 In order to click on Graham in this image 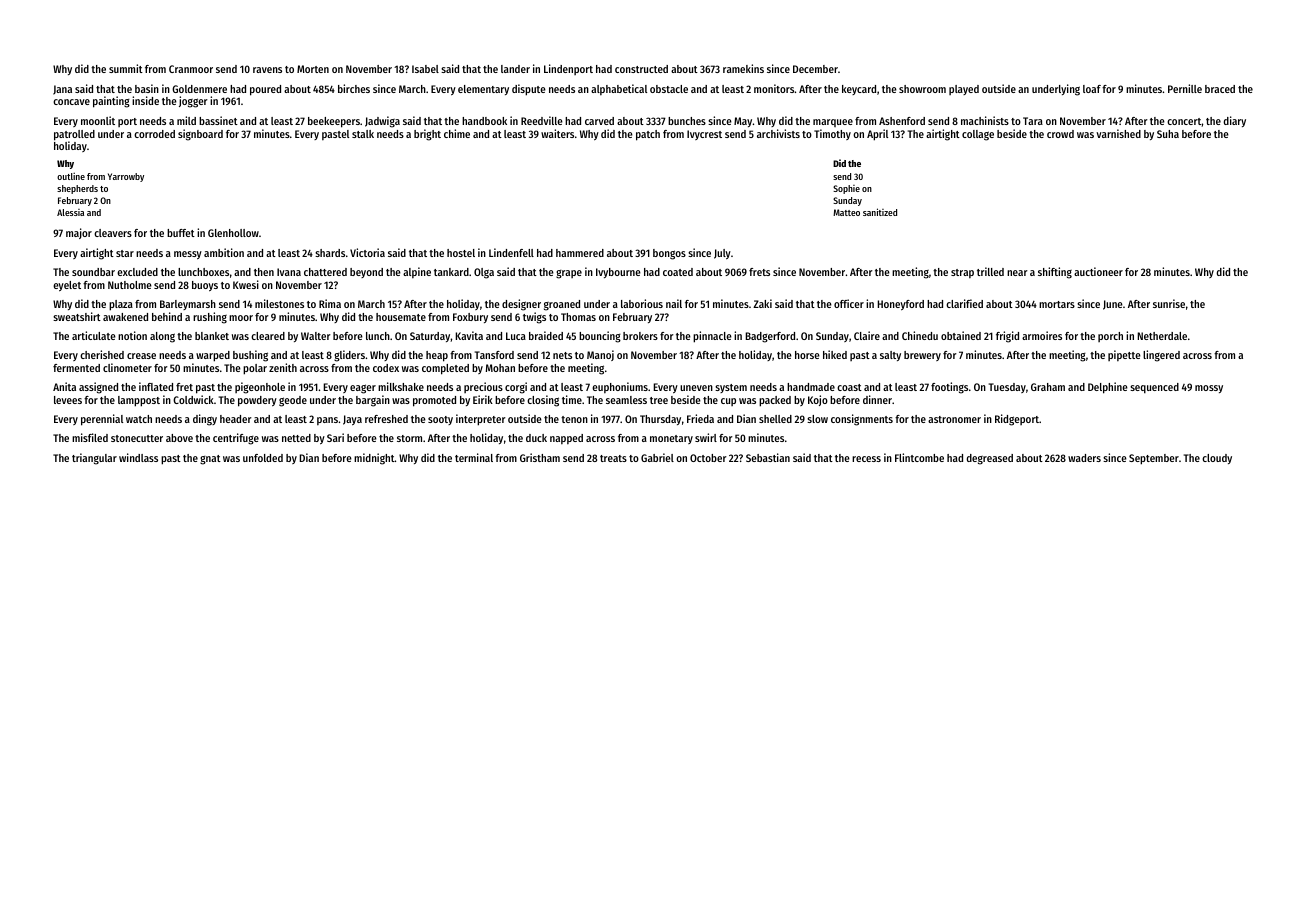, I will do `click(1048, 387)`.
